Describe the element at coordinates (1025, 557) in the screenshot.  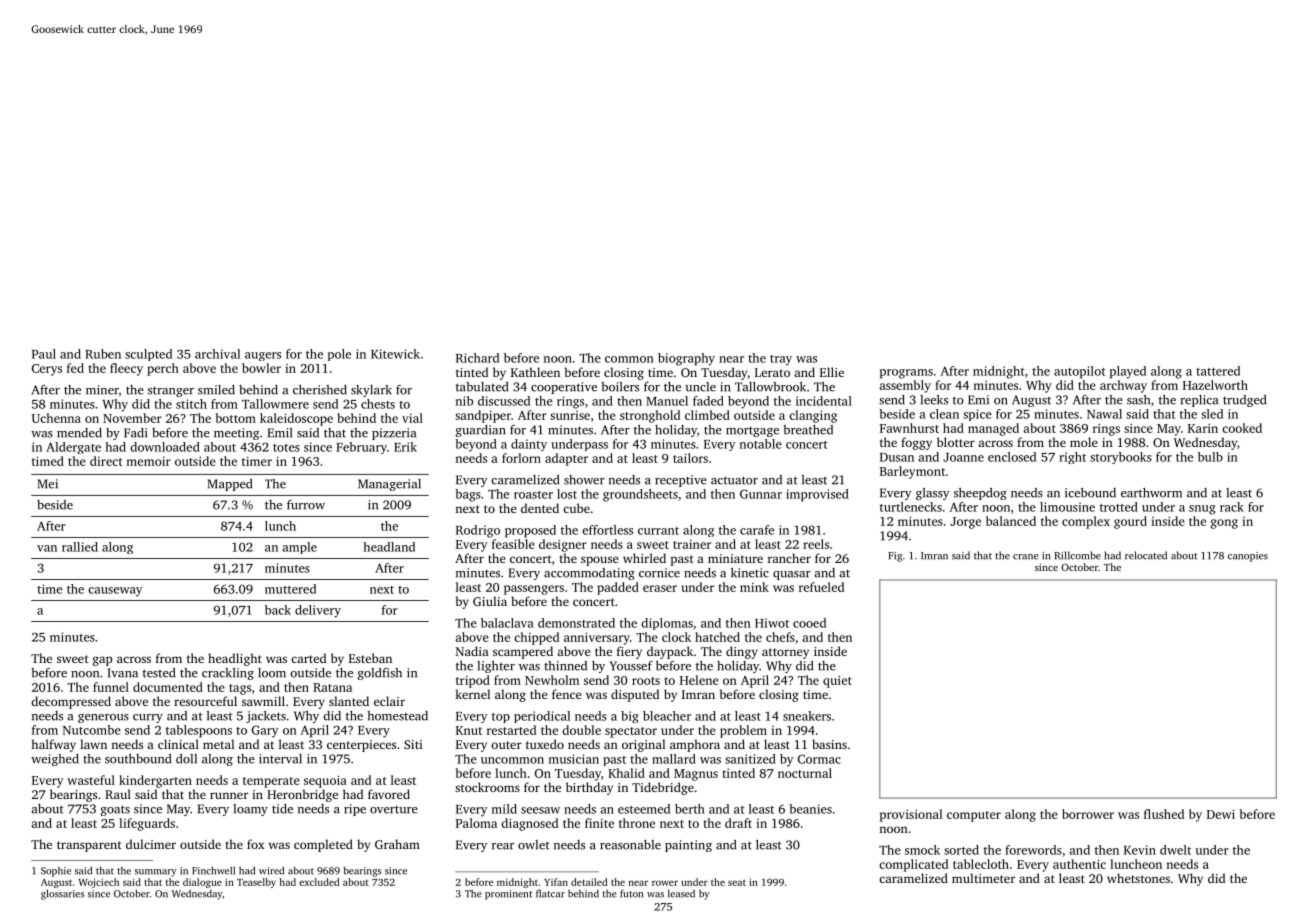
I see `crane` at that location.
